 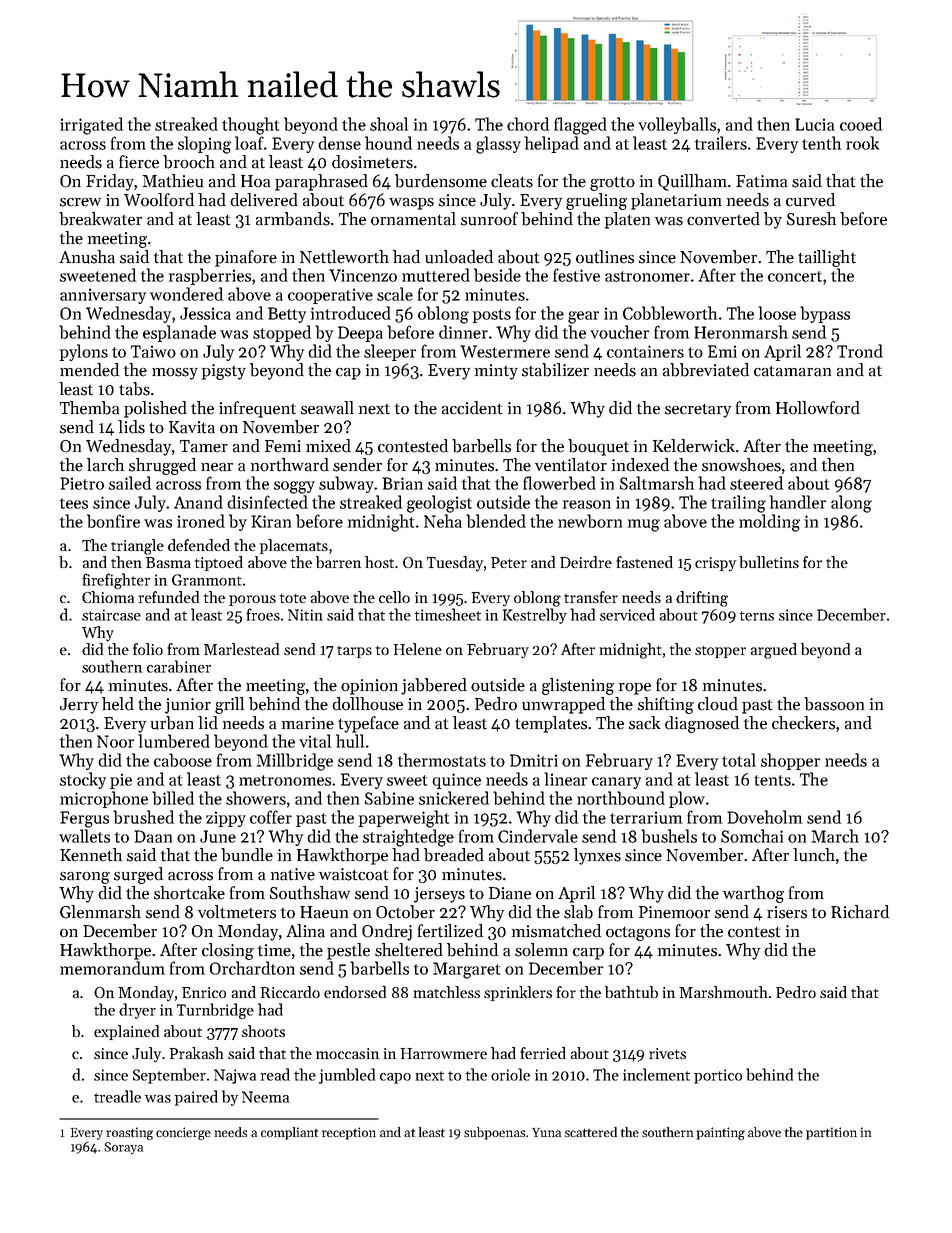 I want to click on crispy, so click(x=715, y=564).
